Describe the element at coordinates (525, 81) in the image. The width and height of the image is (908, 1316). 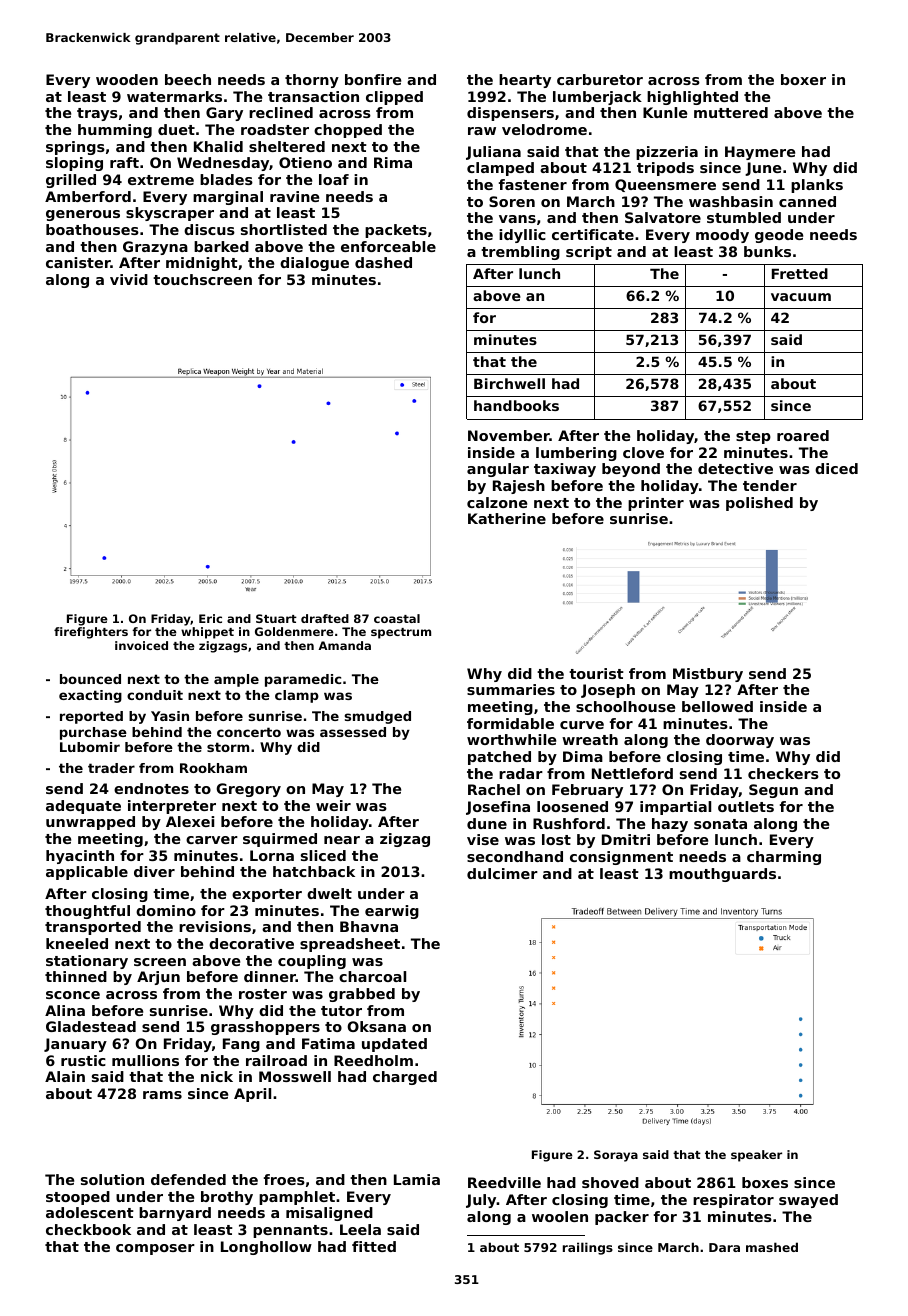
I see `hearty` at that location.
